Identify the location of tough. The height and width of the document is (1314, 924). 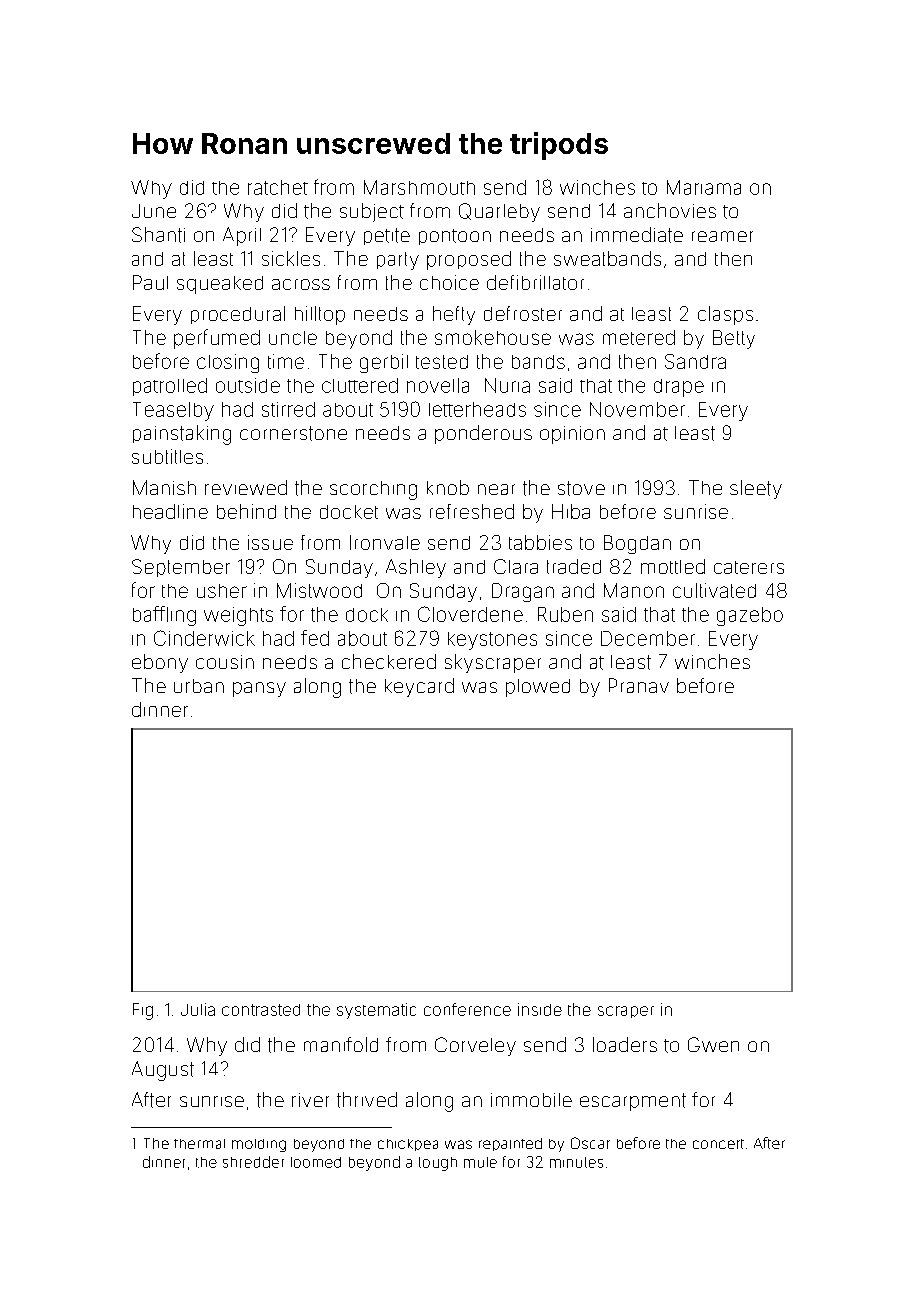
(438, 1164).
